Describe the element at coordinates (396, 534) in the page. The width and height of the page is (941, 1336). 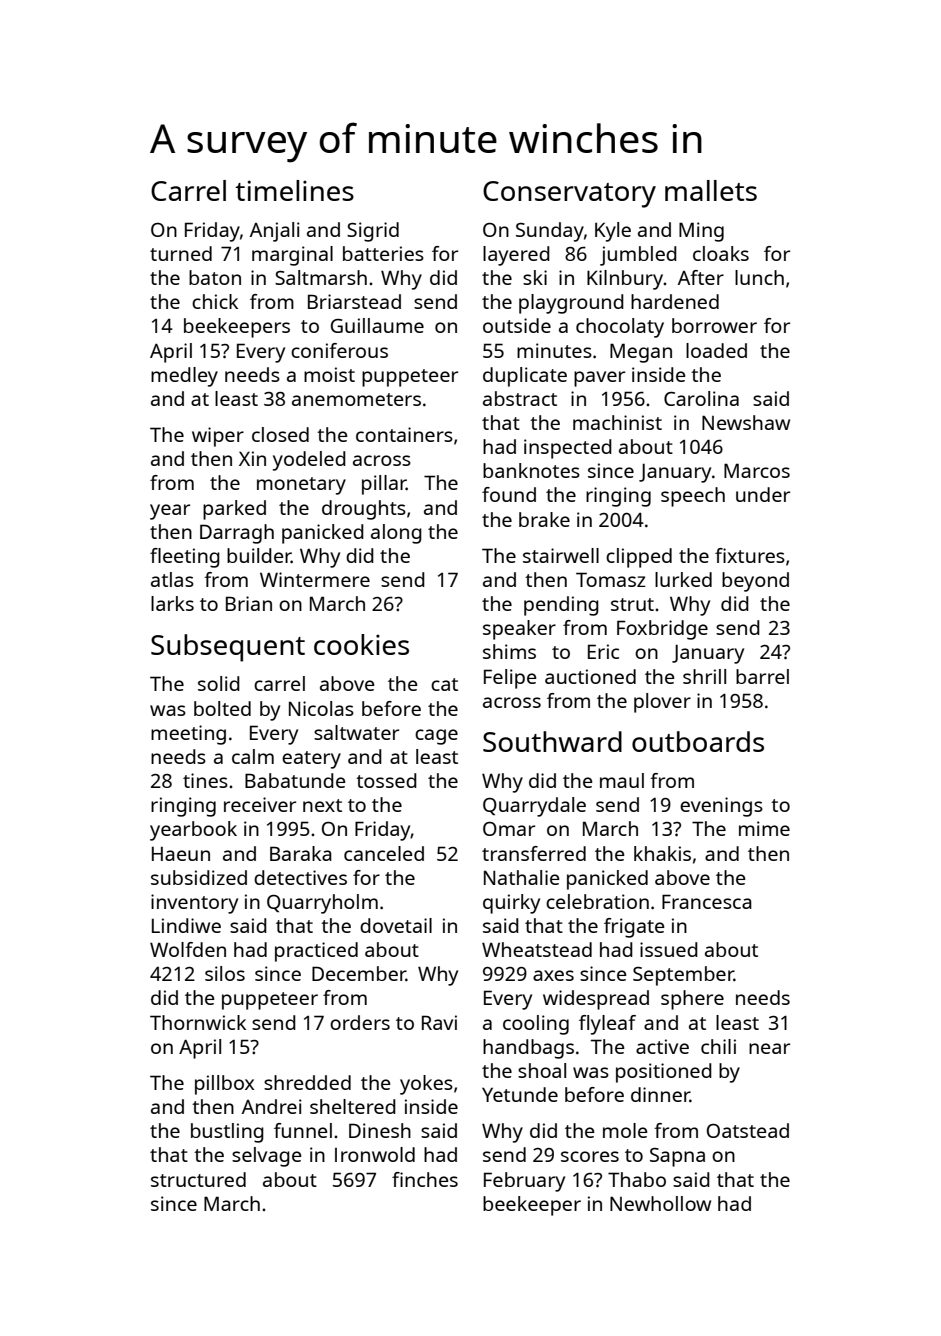
I see `along` at that location.
